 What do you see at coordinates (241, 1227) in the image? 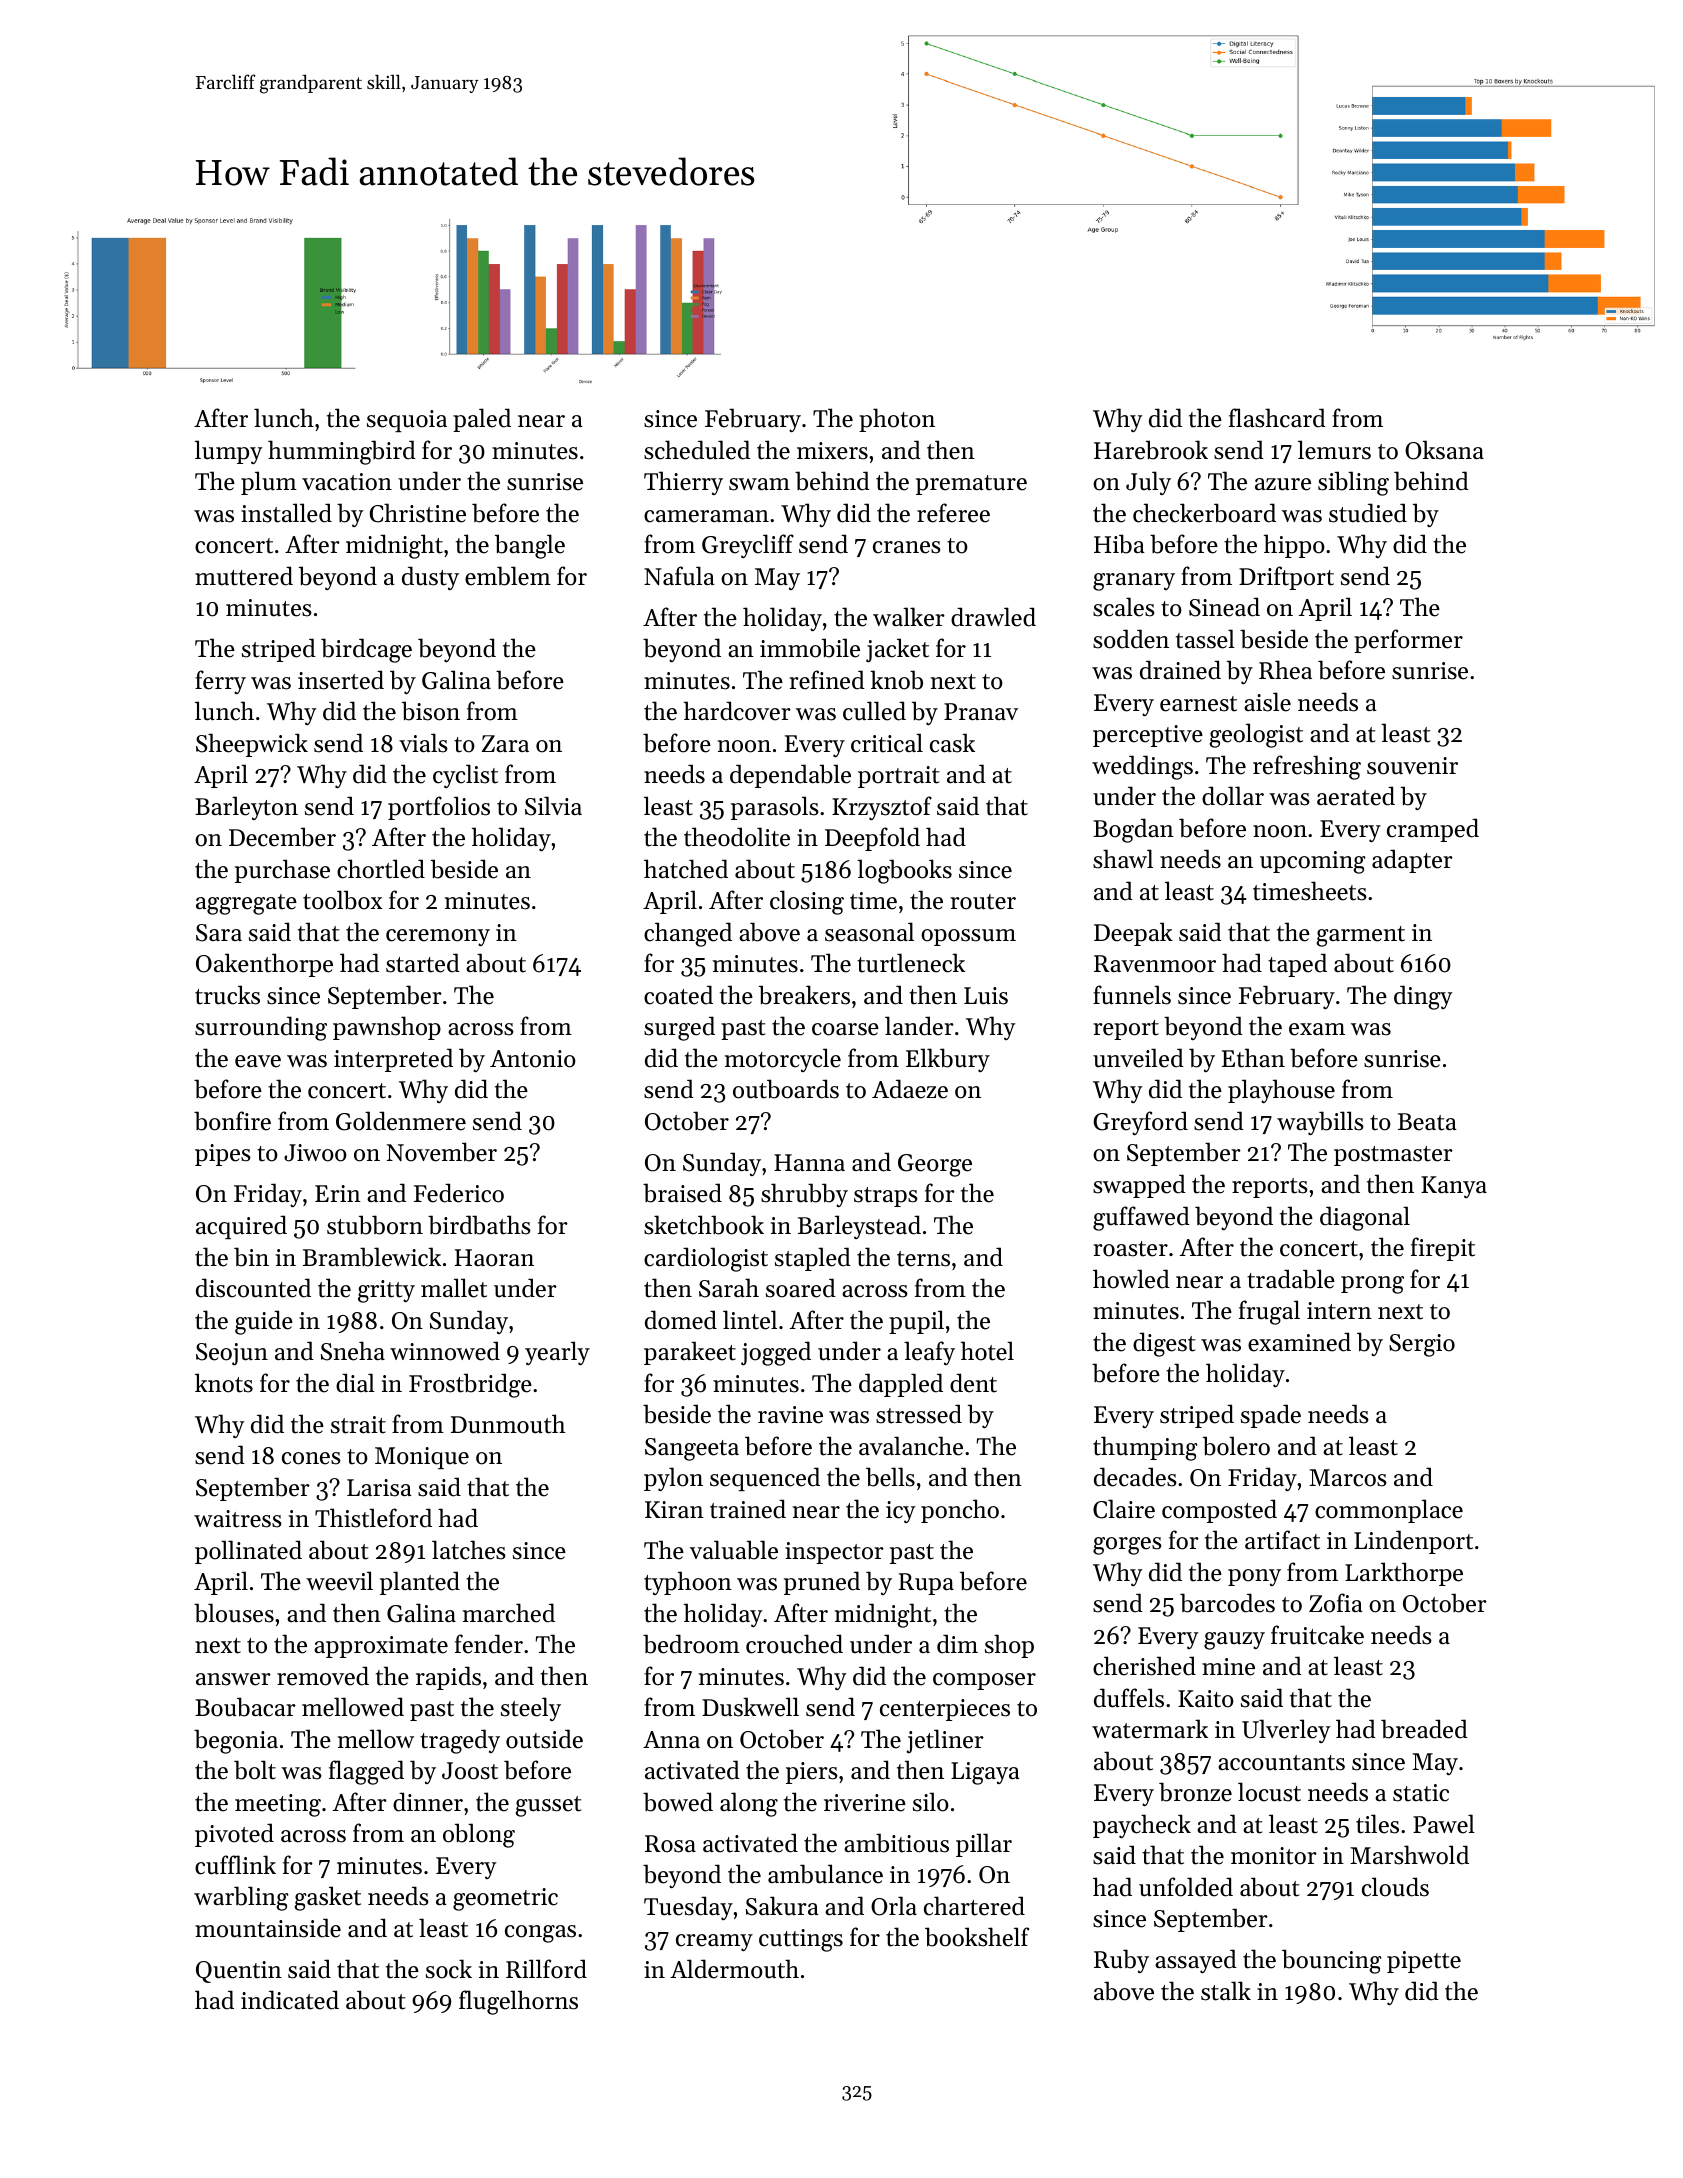
I see `acquired` at bounding box center [241, 1227].
